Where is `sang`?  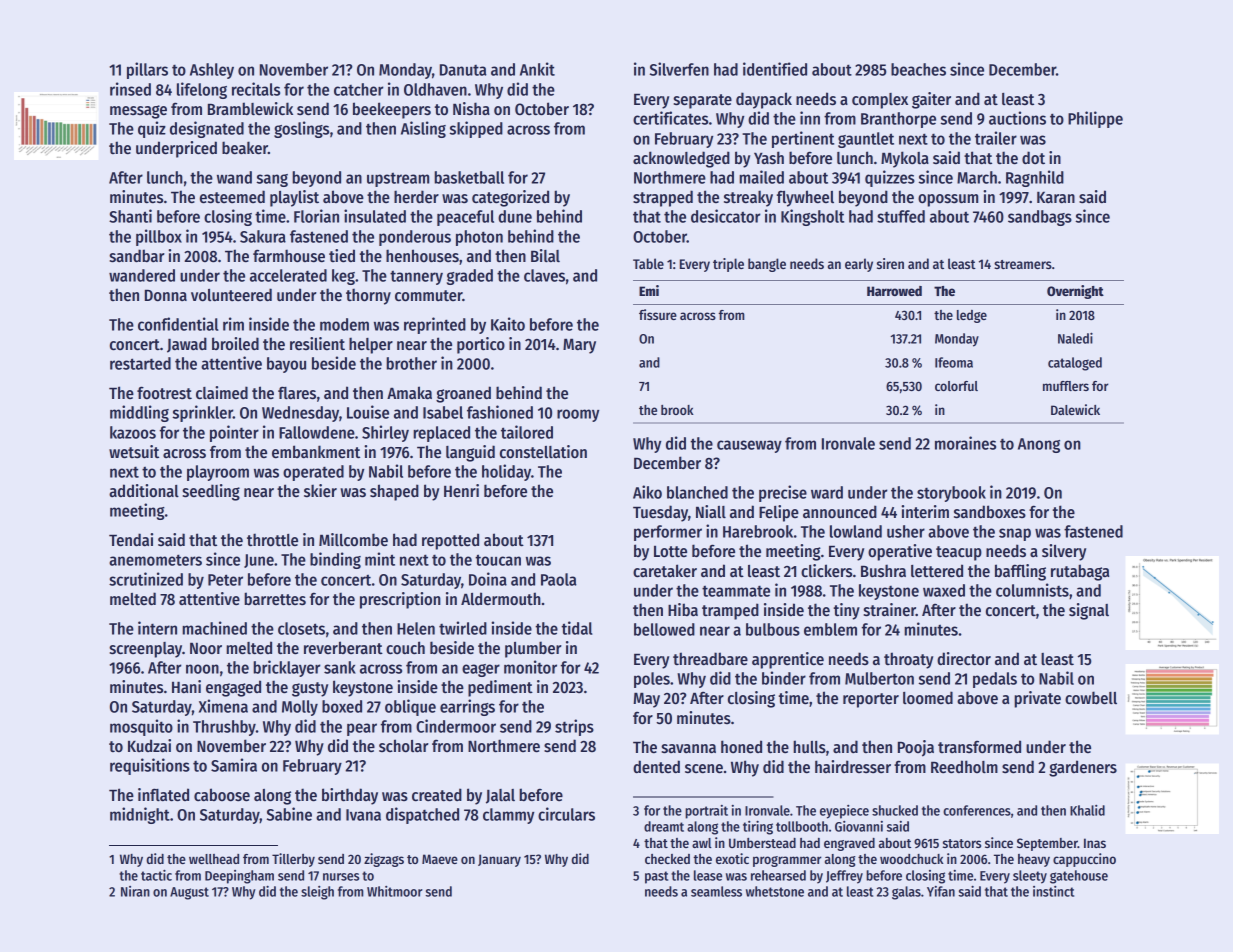
sang is located at coordinates (272, 180).
